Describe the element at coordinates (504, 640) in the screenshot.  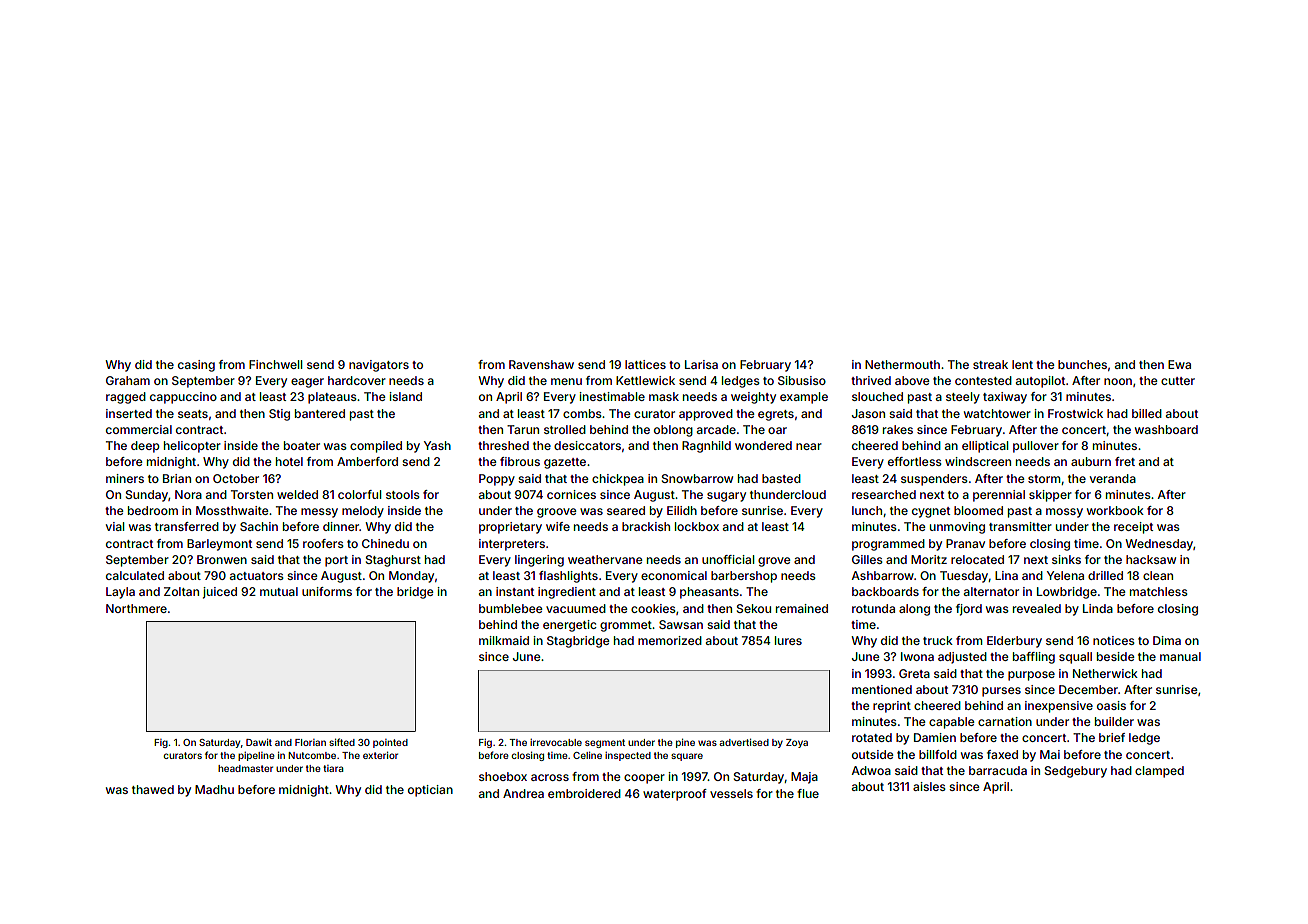
I see `milkmaid` at that location.
